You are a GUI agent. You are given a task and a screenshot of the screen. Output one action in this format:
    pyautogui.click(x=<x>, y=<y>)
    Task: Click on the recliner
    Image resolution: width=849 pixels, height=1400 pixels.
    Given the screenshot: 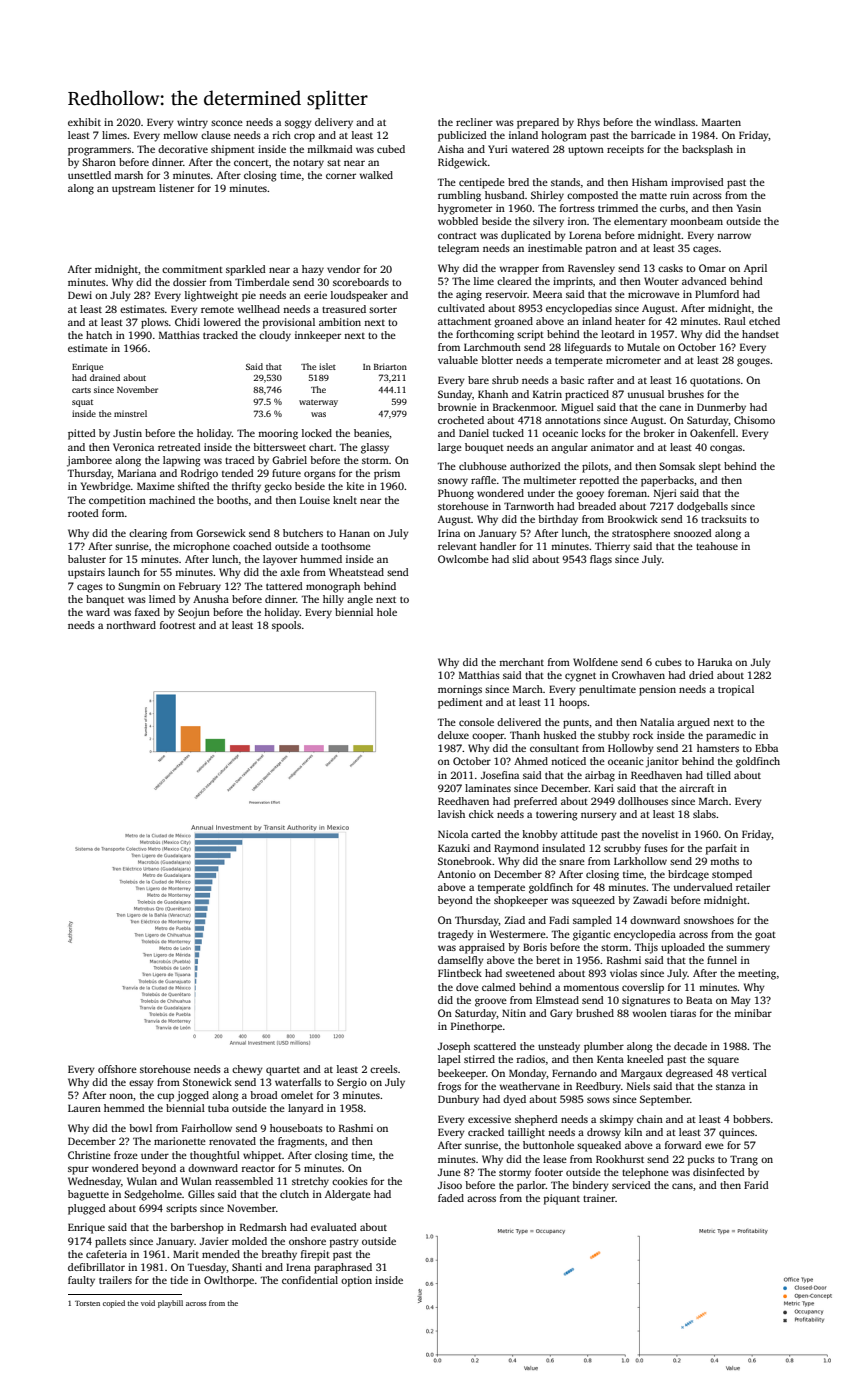 What is the action you would take?
    pyautogui.click(x=474, y=122)
